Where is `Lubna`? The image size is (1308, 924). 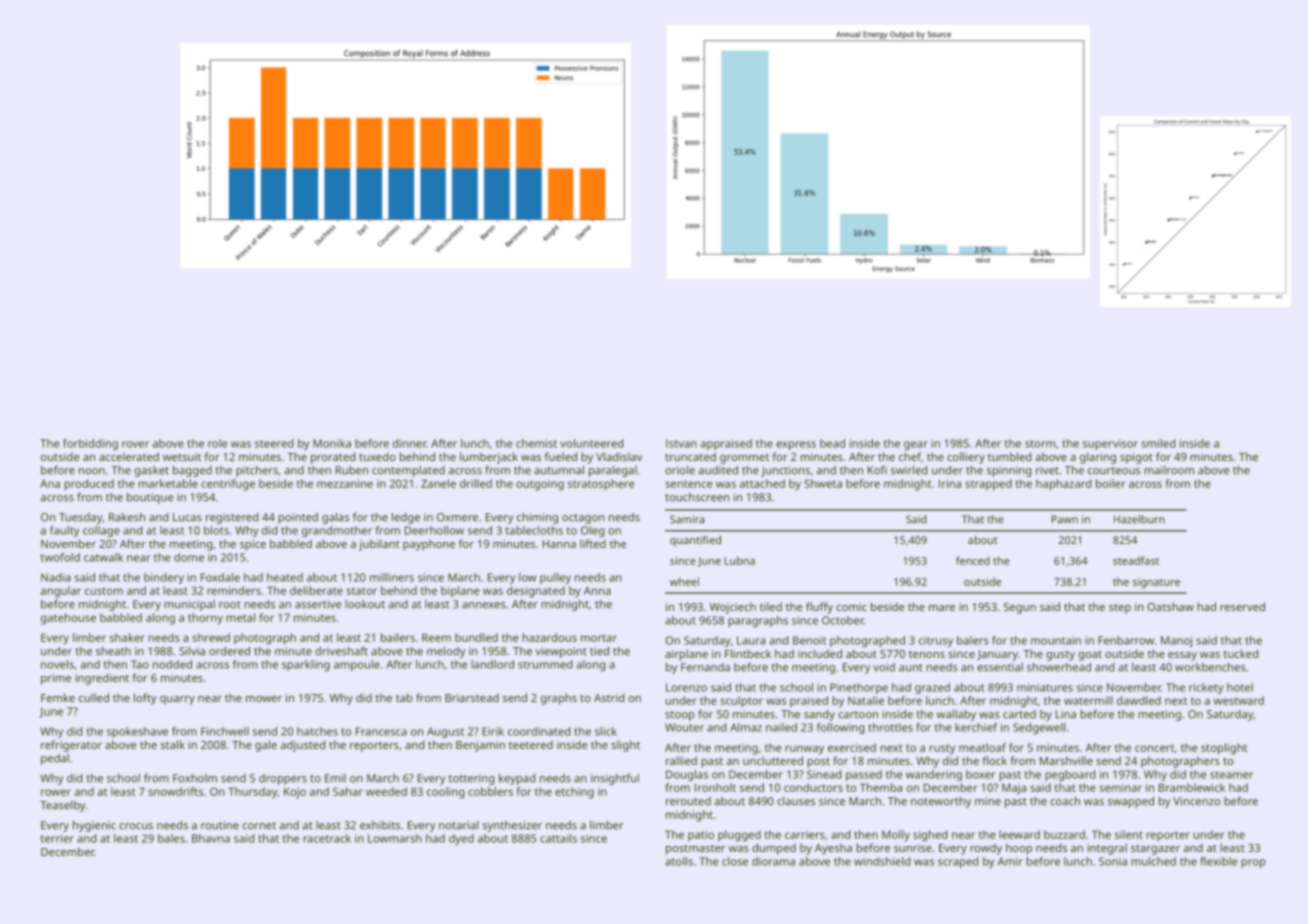 Lubna is located at coordinates (740, 560).
